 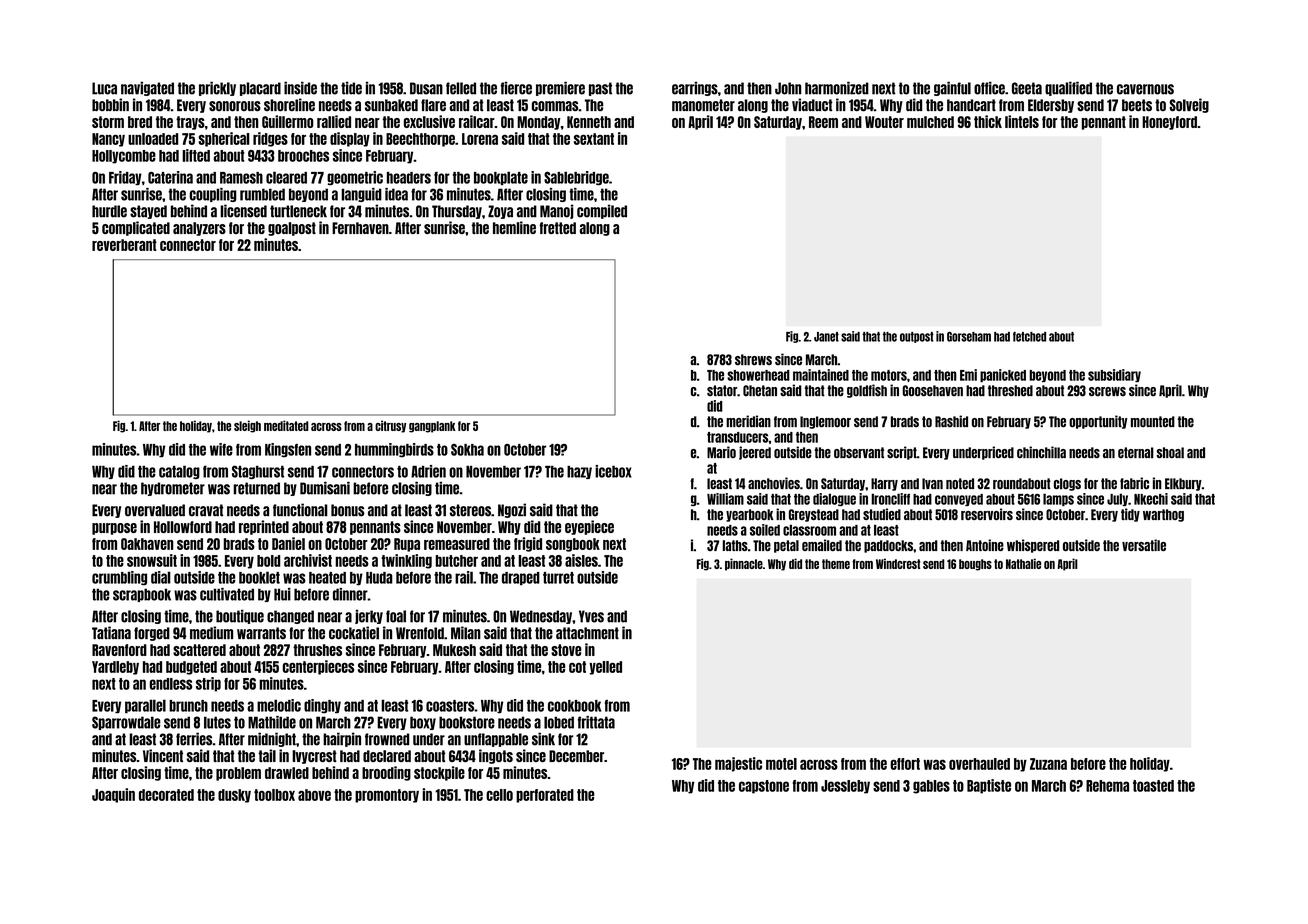 I want to click on Oakhaven, so click(x=147, y=544).
